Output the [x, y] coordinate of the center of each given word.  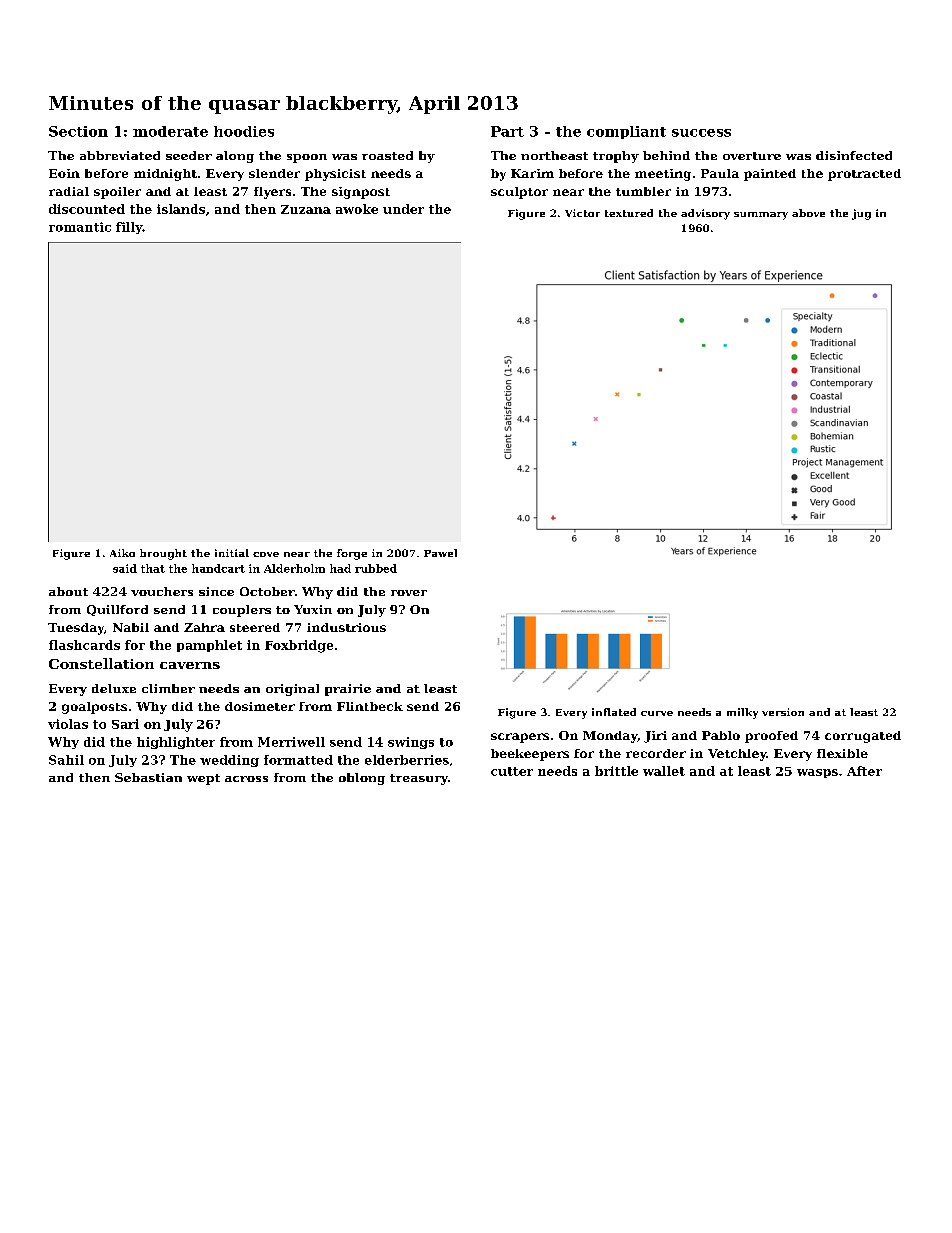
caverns [190, 665]
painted [770, 175]
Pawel [440, 553]
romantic [80, 227]
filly [129, 228]
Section [78, 131]
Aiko [122, 553]
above [808, 213]
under [403, 209]
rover [409, 593]
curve [657, 713]
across [246, 779]
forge [352, 554]
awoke [357, 209]
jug [861, 214]
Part [507, 131]
